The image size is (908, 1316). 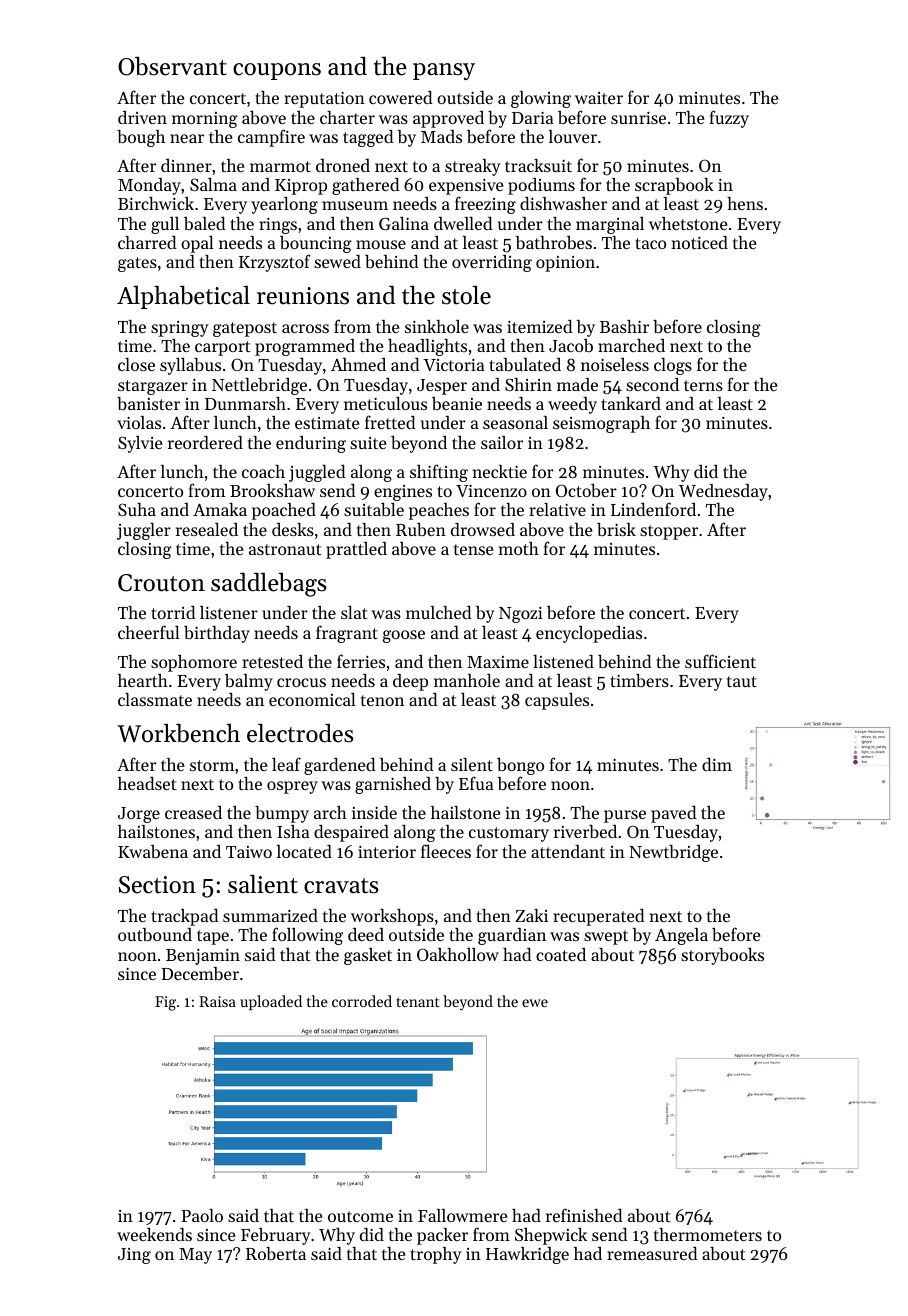 I want to click on taco, so click(x=650, y=243).
